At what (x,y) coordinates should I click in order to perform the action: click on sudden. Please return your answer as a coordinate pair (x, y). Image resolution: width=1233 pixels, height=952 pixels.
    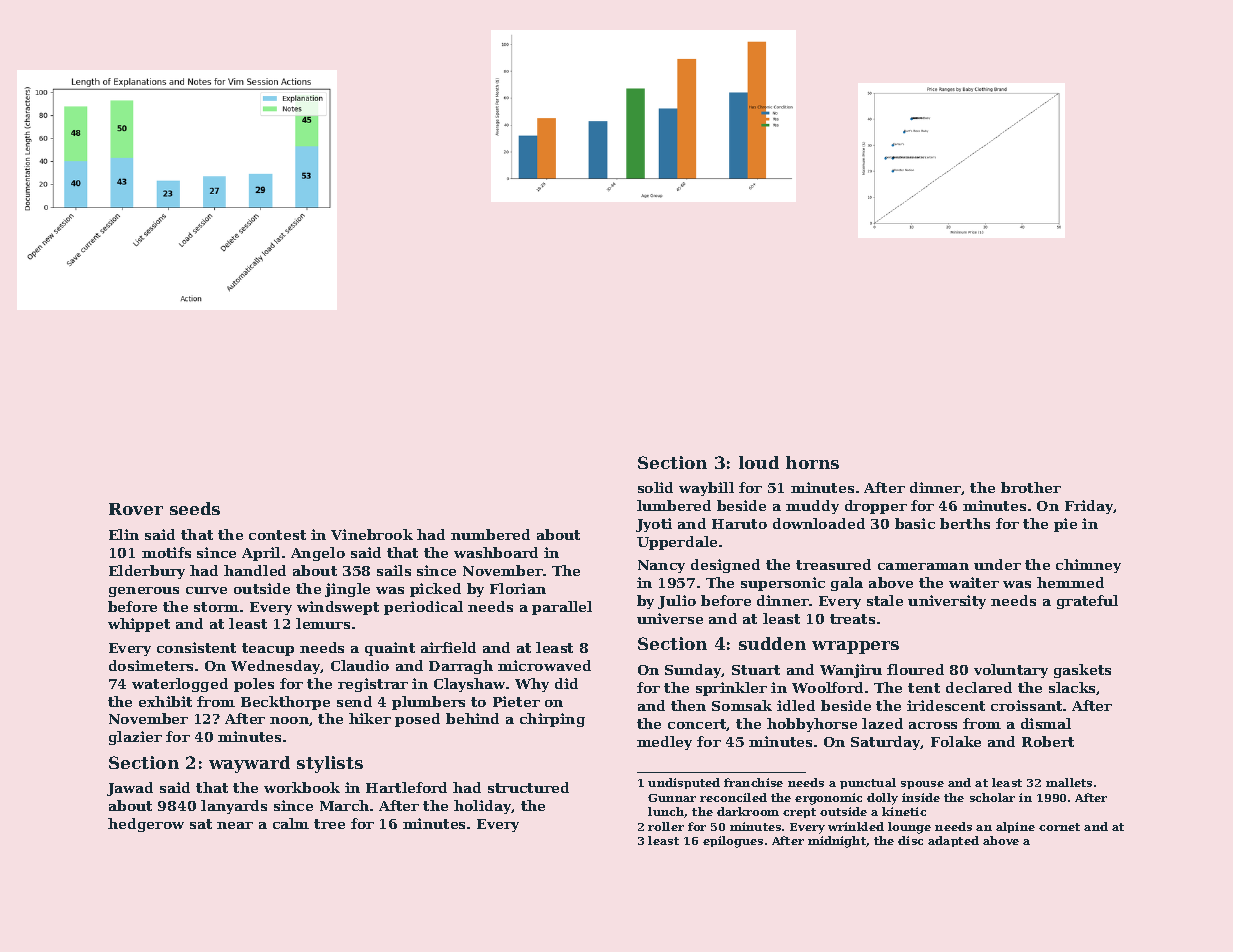
    Looking at the image, I should click on (772, 643).
